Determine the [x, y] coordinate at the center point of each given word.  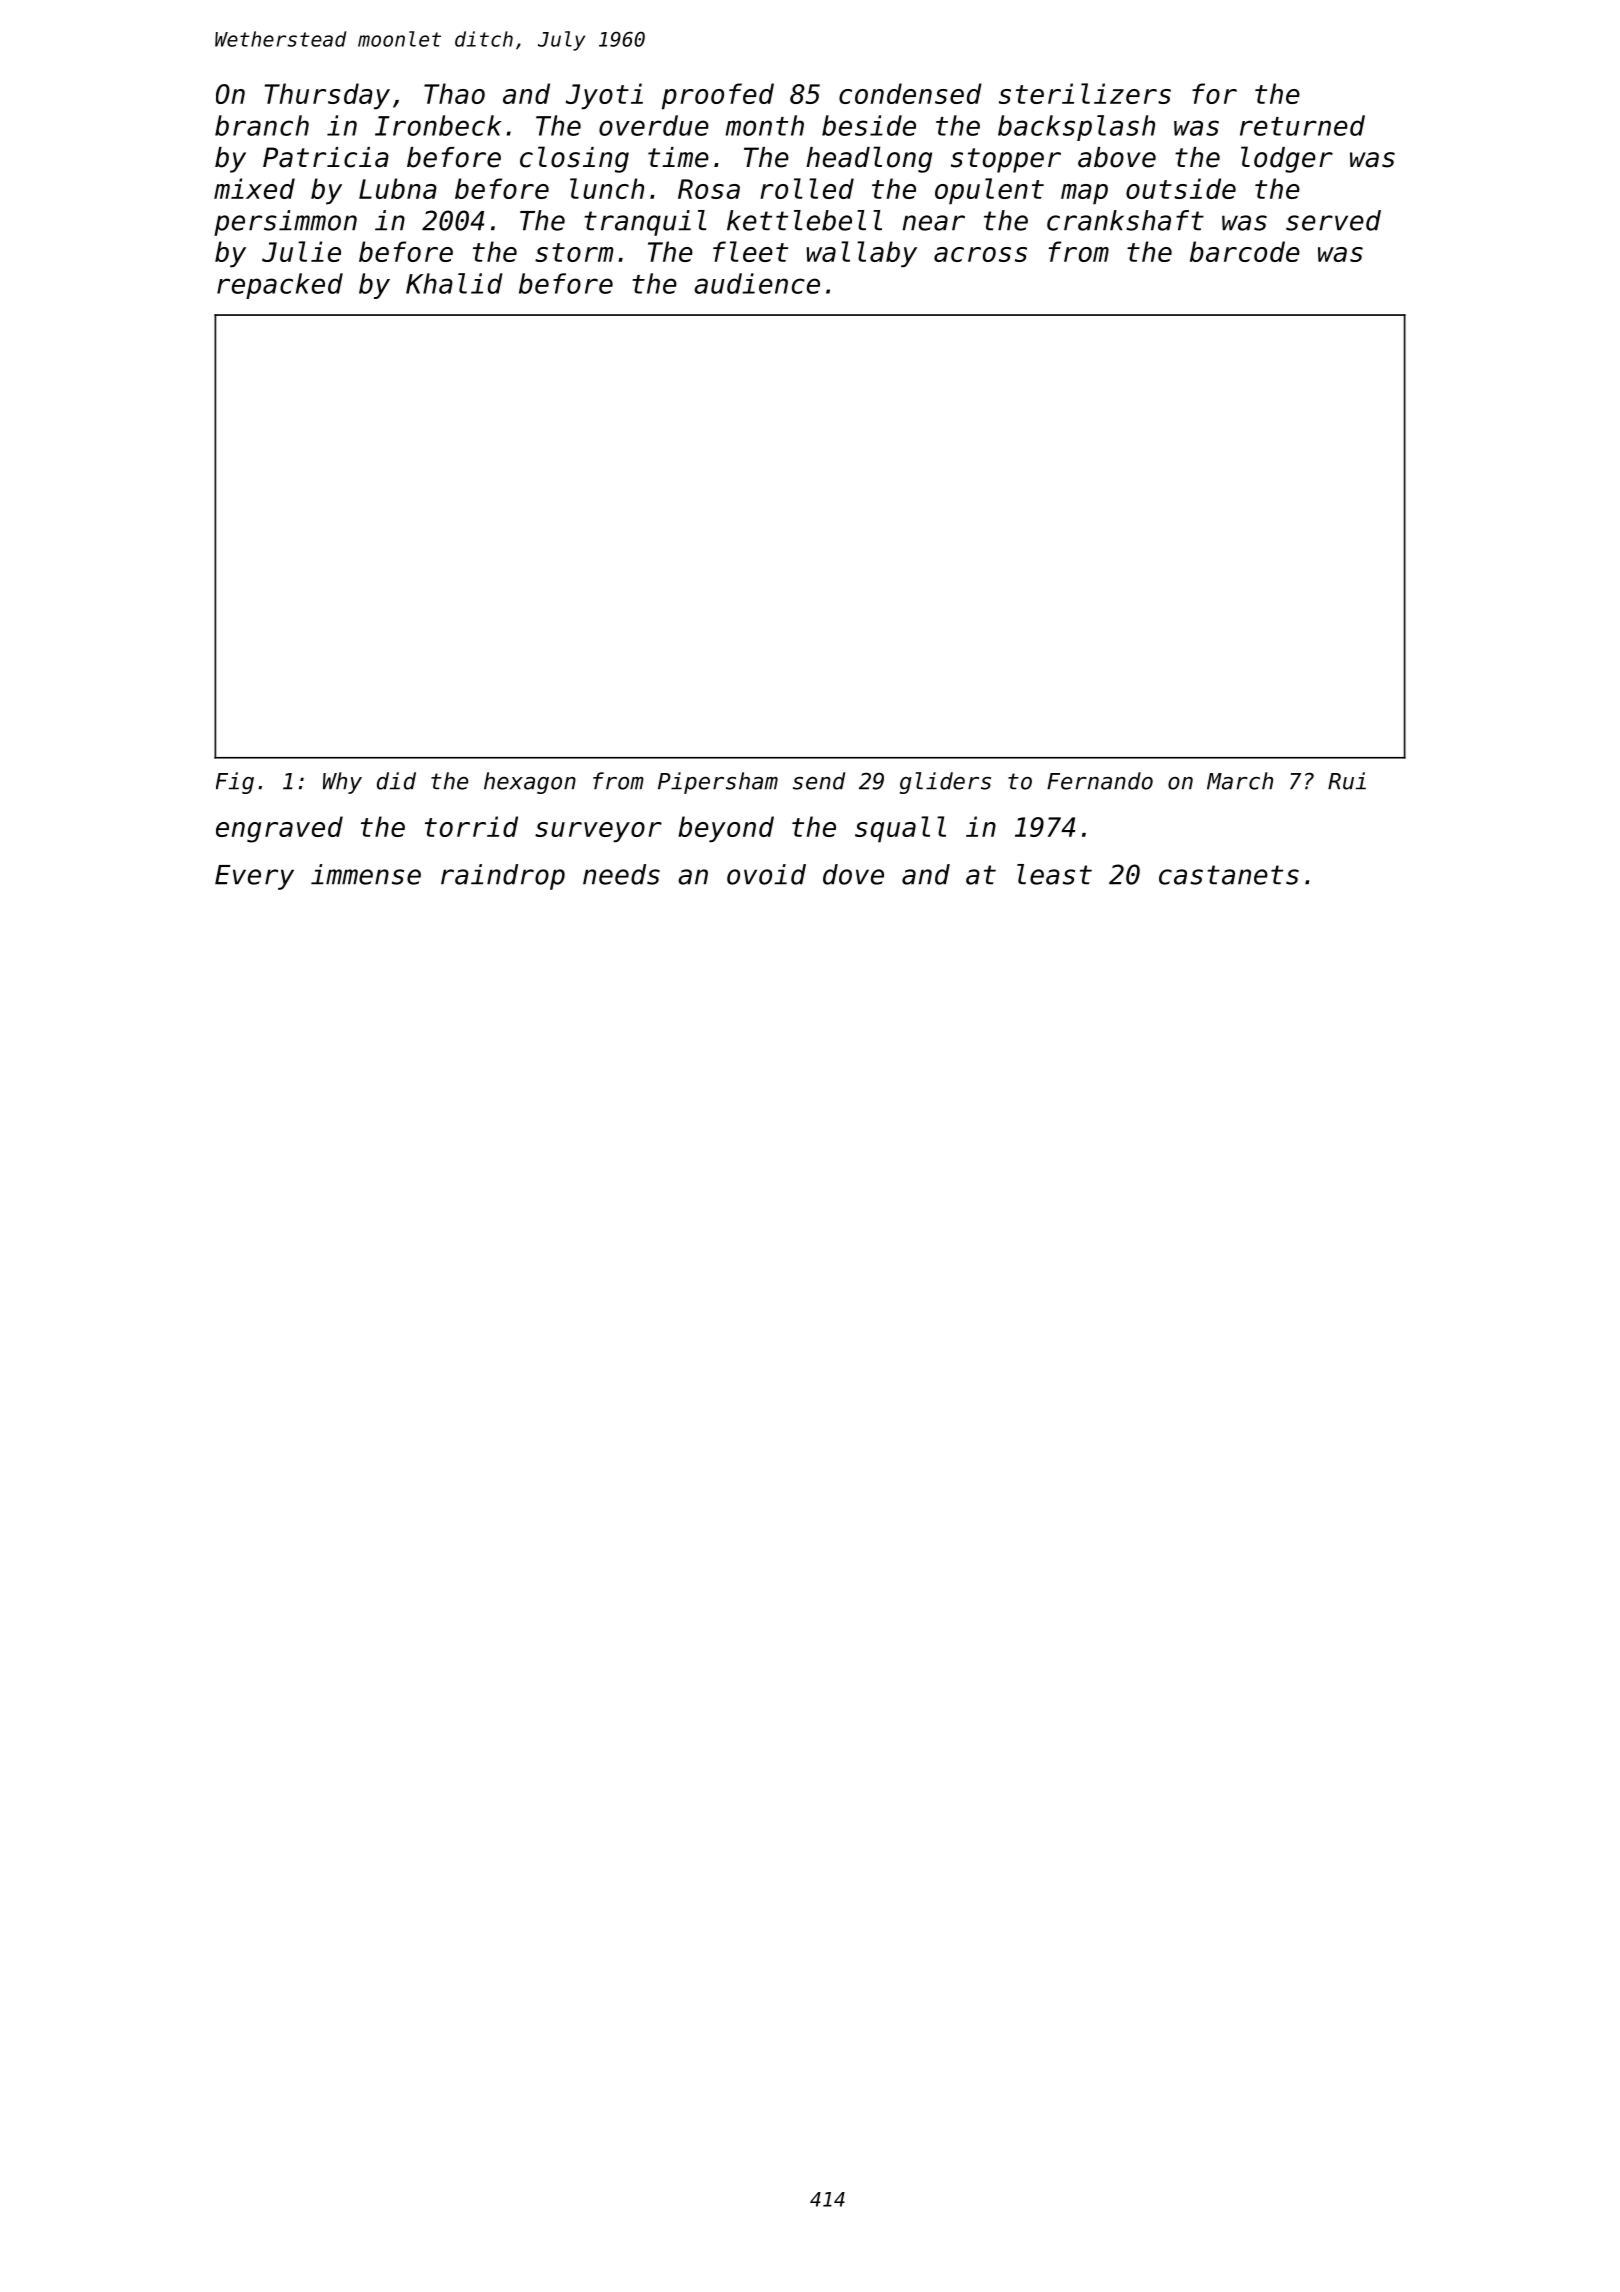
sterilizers [1085, 93]
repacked [280, 286]
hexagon [530, 783]
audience [757, 283]
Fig [235, 783]
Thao [454, 93]
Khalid [454, 283]
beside [869, 125]
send [819, 781]
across [980, 254]
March [1240, 781]
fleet [750, 251]
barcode [1245, 251]
